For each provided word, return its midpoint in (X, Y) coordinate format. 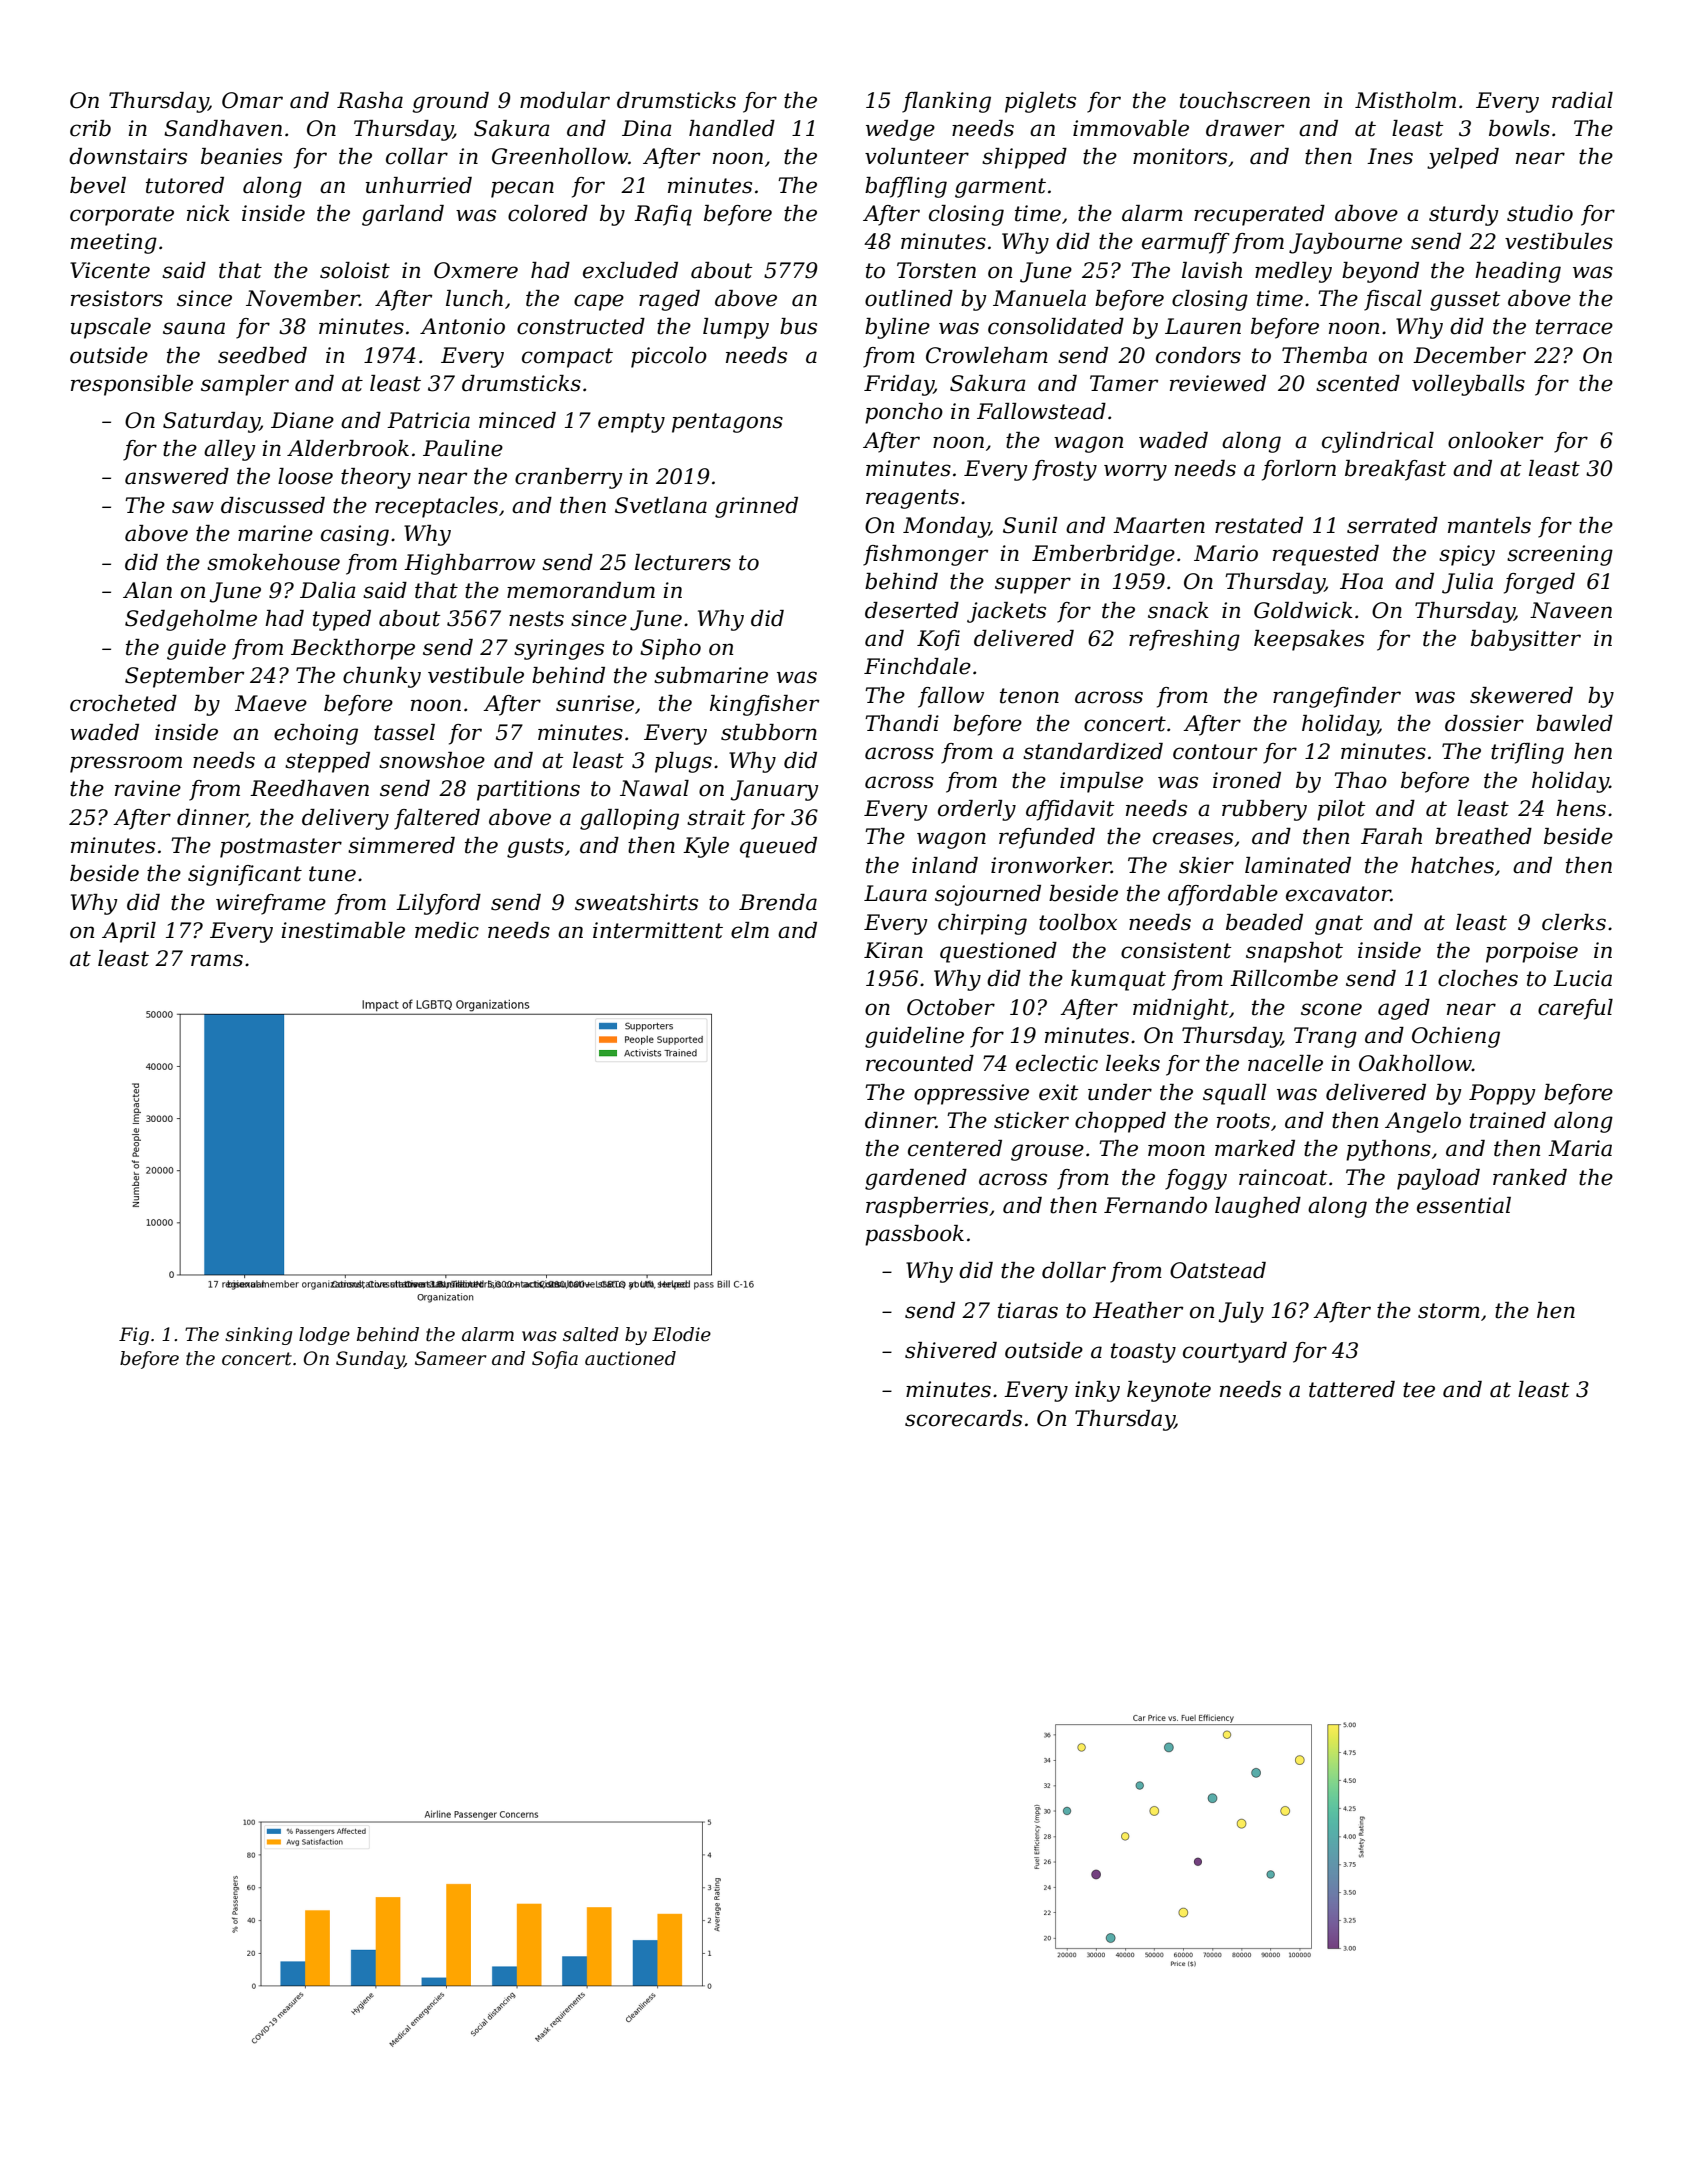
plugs (683, 762)
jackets (1006, 612)
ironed (1247, 780)
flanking (946, 102)
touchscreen (1245, 100)
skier (1206, 865)
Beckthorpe (353, 649)
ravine (148, 788)
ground (450, 102)
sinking (258, 1336)
